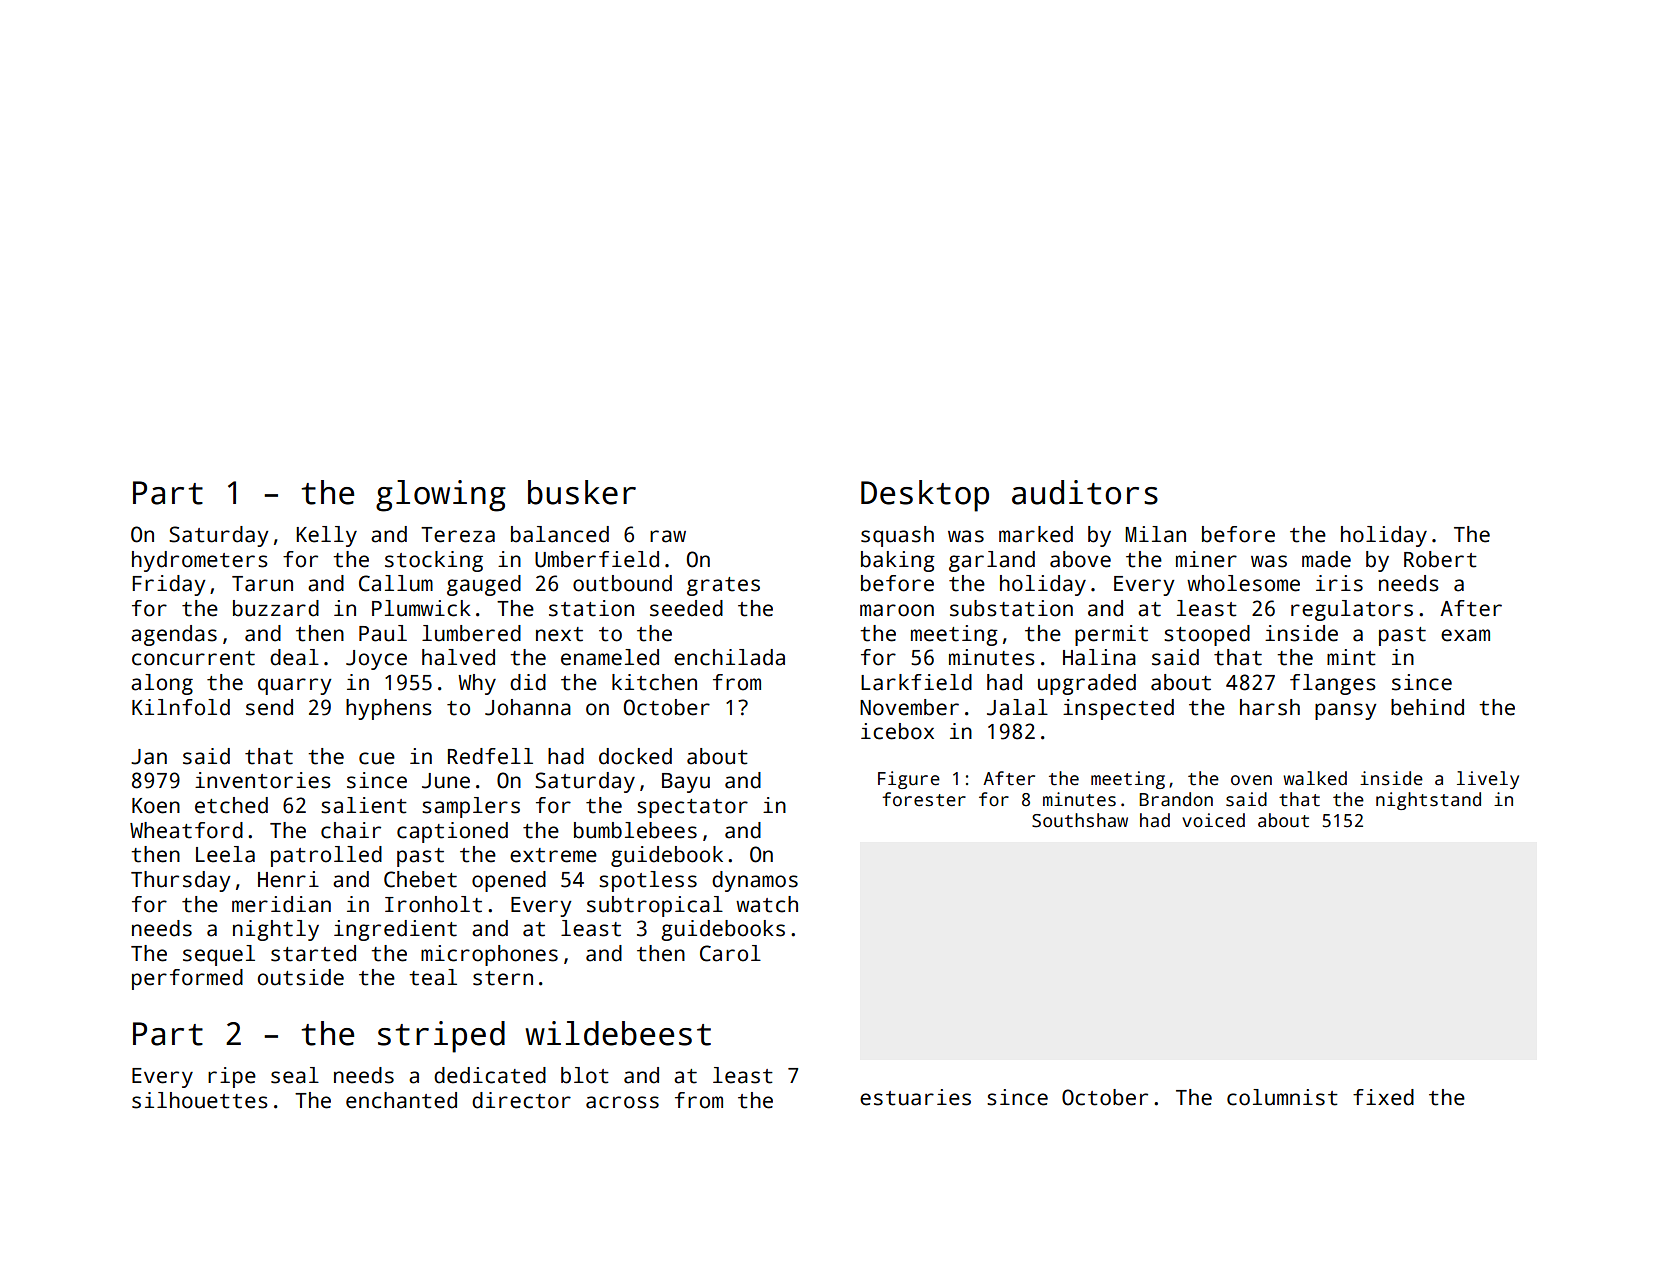  Describe the element at coordinates (924, 799) in the screenshot. I see `forester` at that location.
